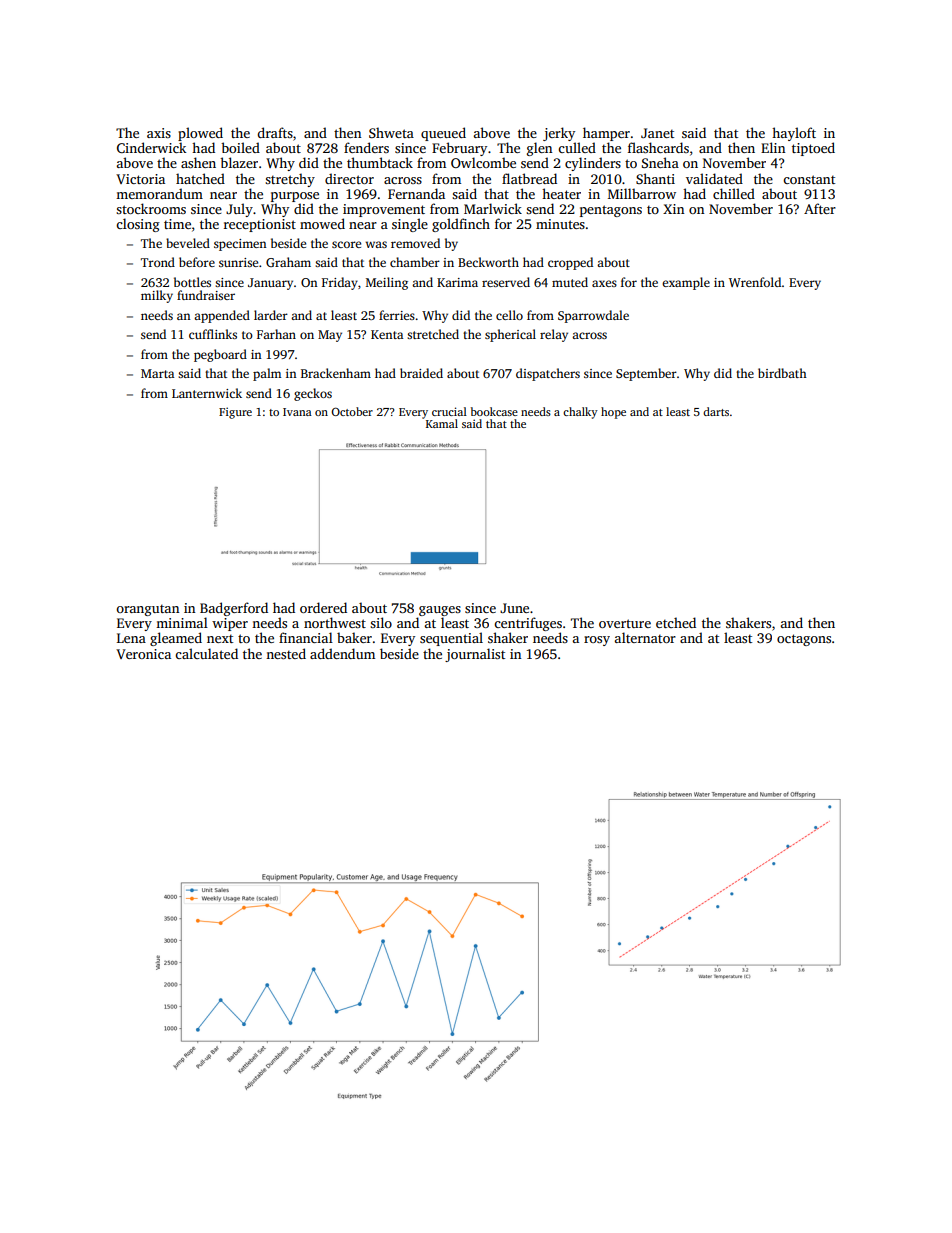 The image size is (952, 1233). What do you see at coordinates (804, 640) in the page?
I see `octagons` at bounding box center [804, 640].
